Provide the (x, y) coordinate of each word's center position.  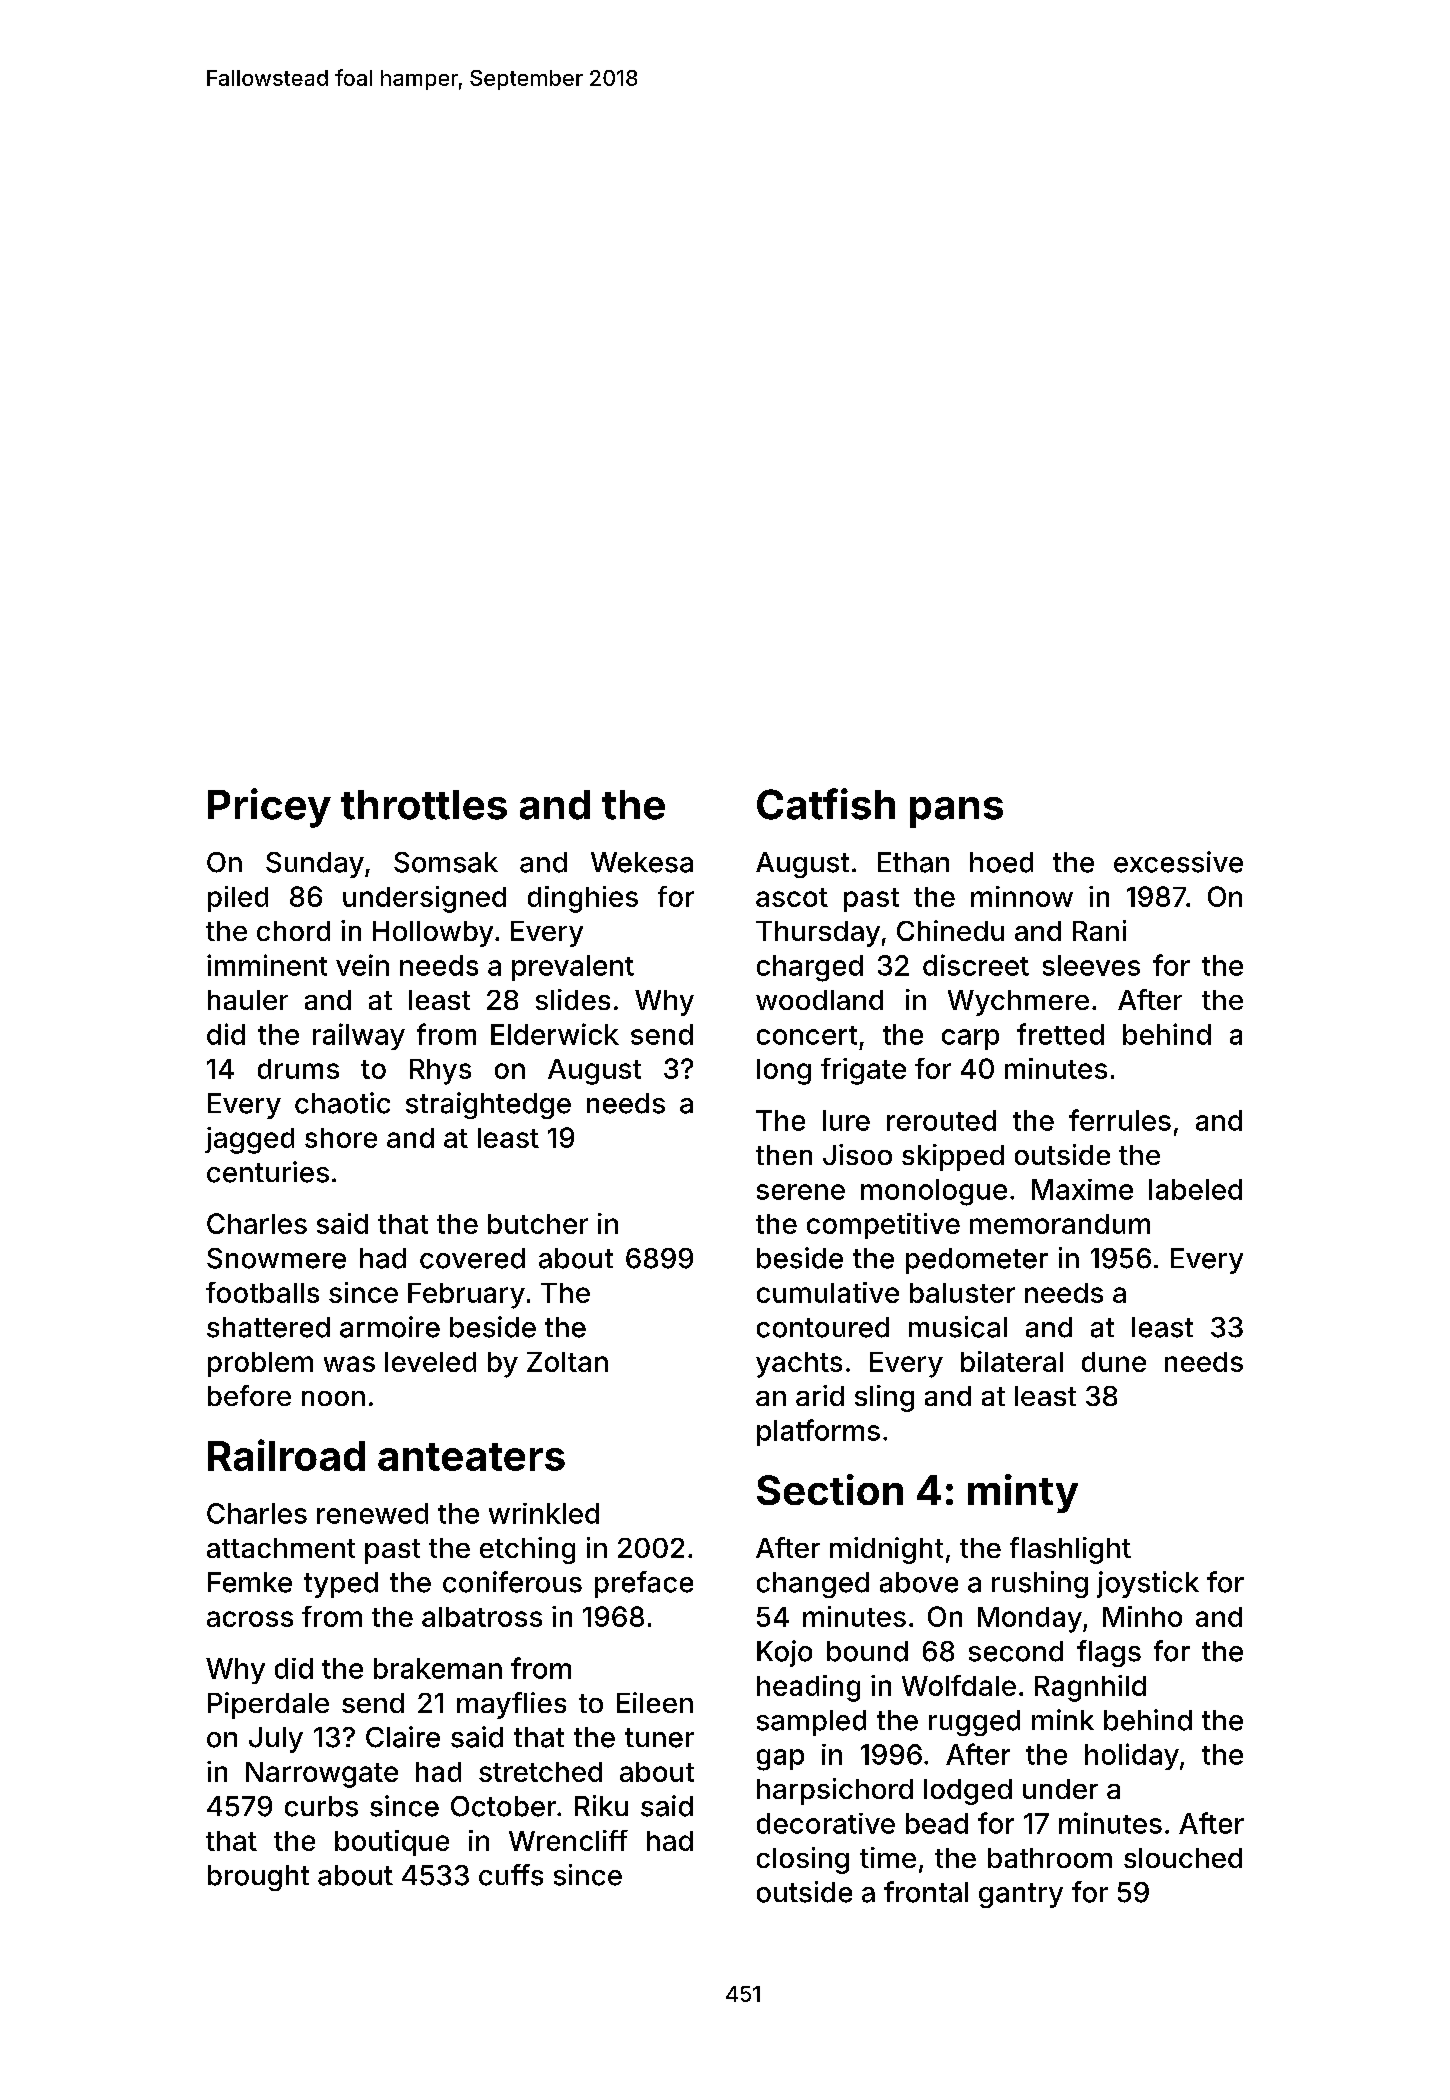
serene (801, 1192)
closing (803, 1860)
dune (1114, 1362)
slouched (1183, 1858)
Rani (1099, 930)
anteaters (471, 1457)
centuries (268, 1172)
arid (820, 1395)
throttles (424, 805)
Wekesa (642, 862)
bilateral (1012, 1361)
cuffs (511, 1875)
